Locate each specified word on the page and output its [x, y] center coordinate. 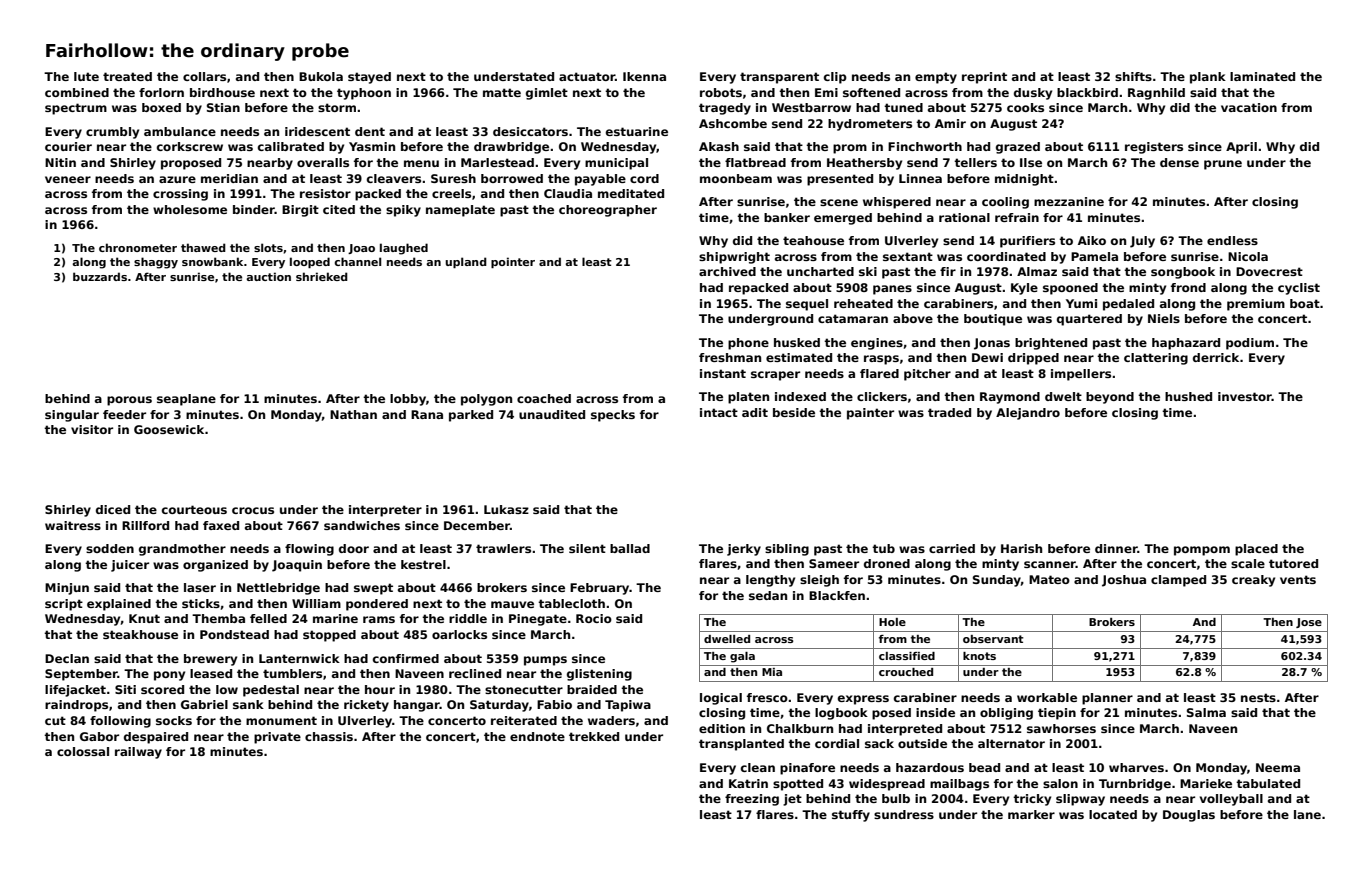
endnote [537, 736]
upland [466, 262]
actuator [587, 76]
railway [138, 753]
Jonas [992, 344]
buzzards [100, 276]
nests [1258, 697]
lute [86, 76]
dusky [1033, 94]
